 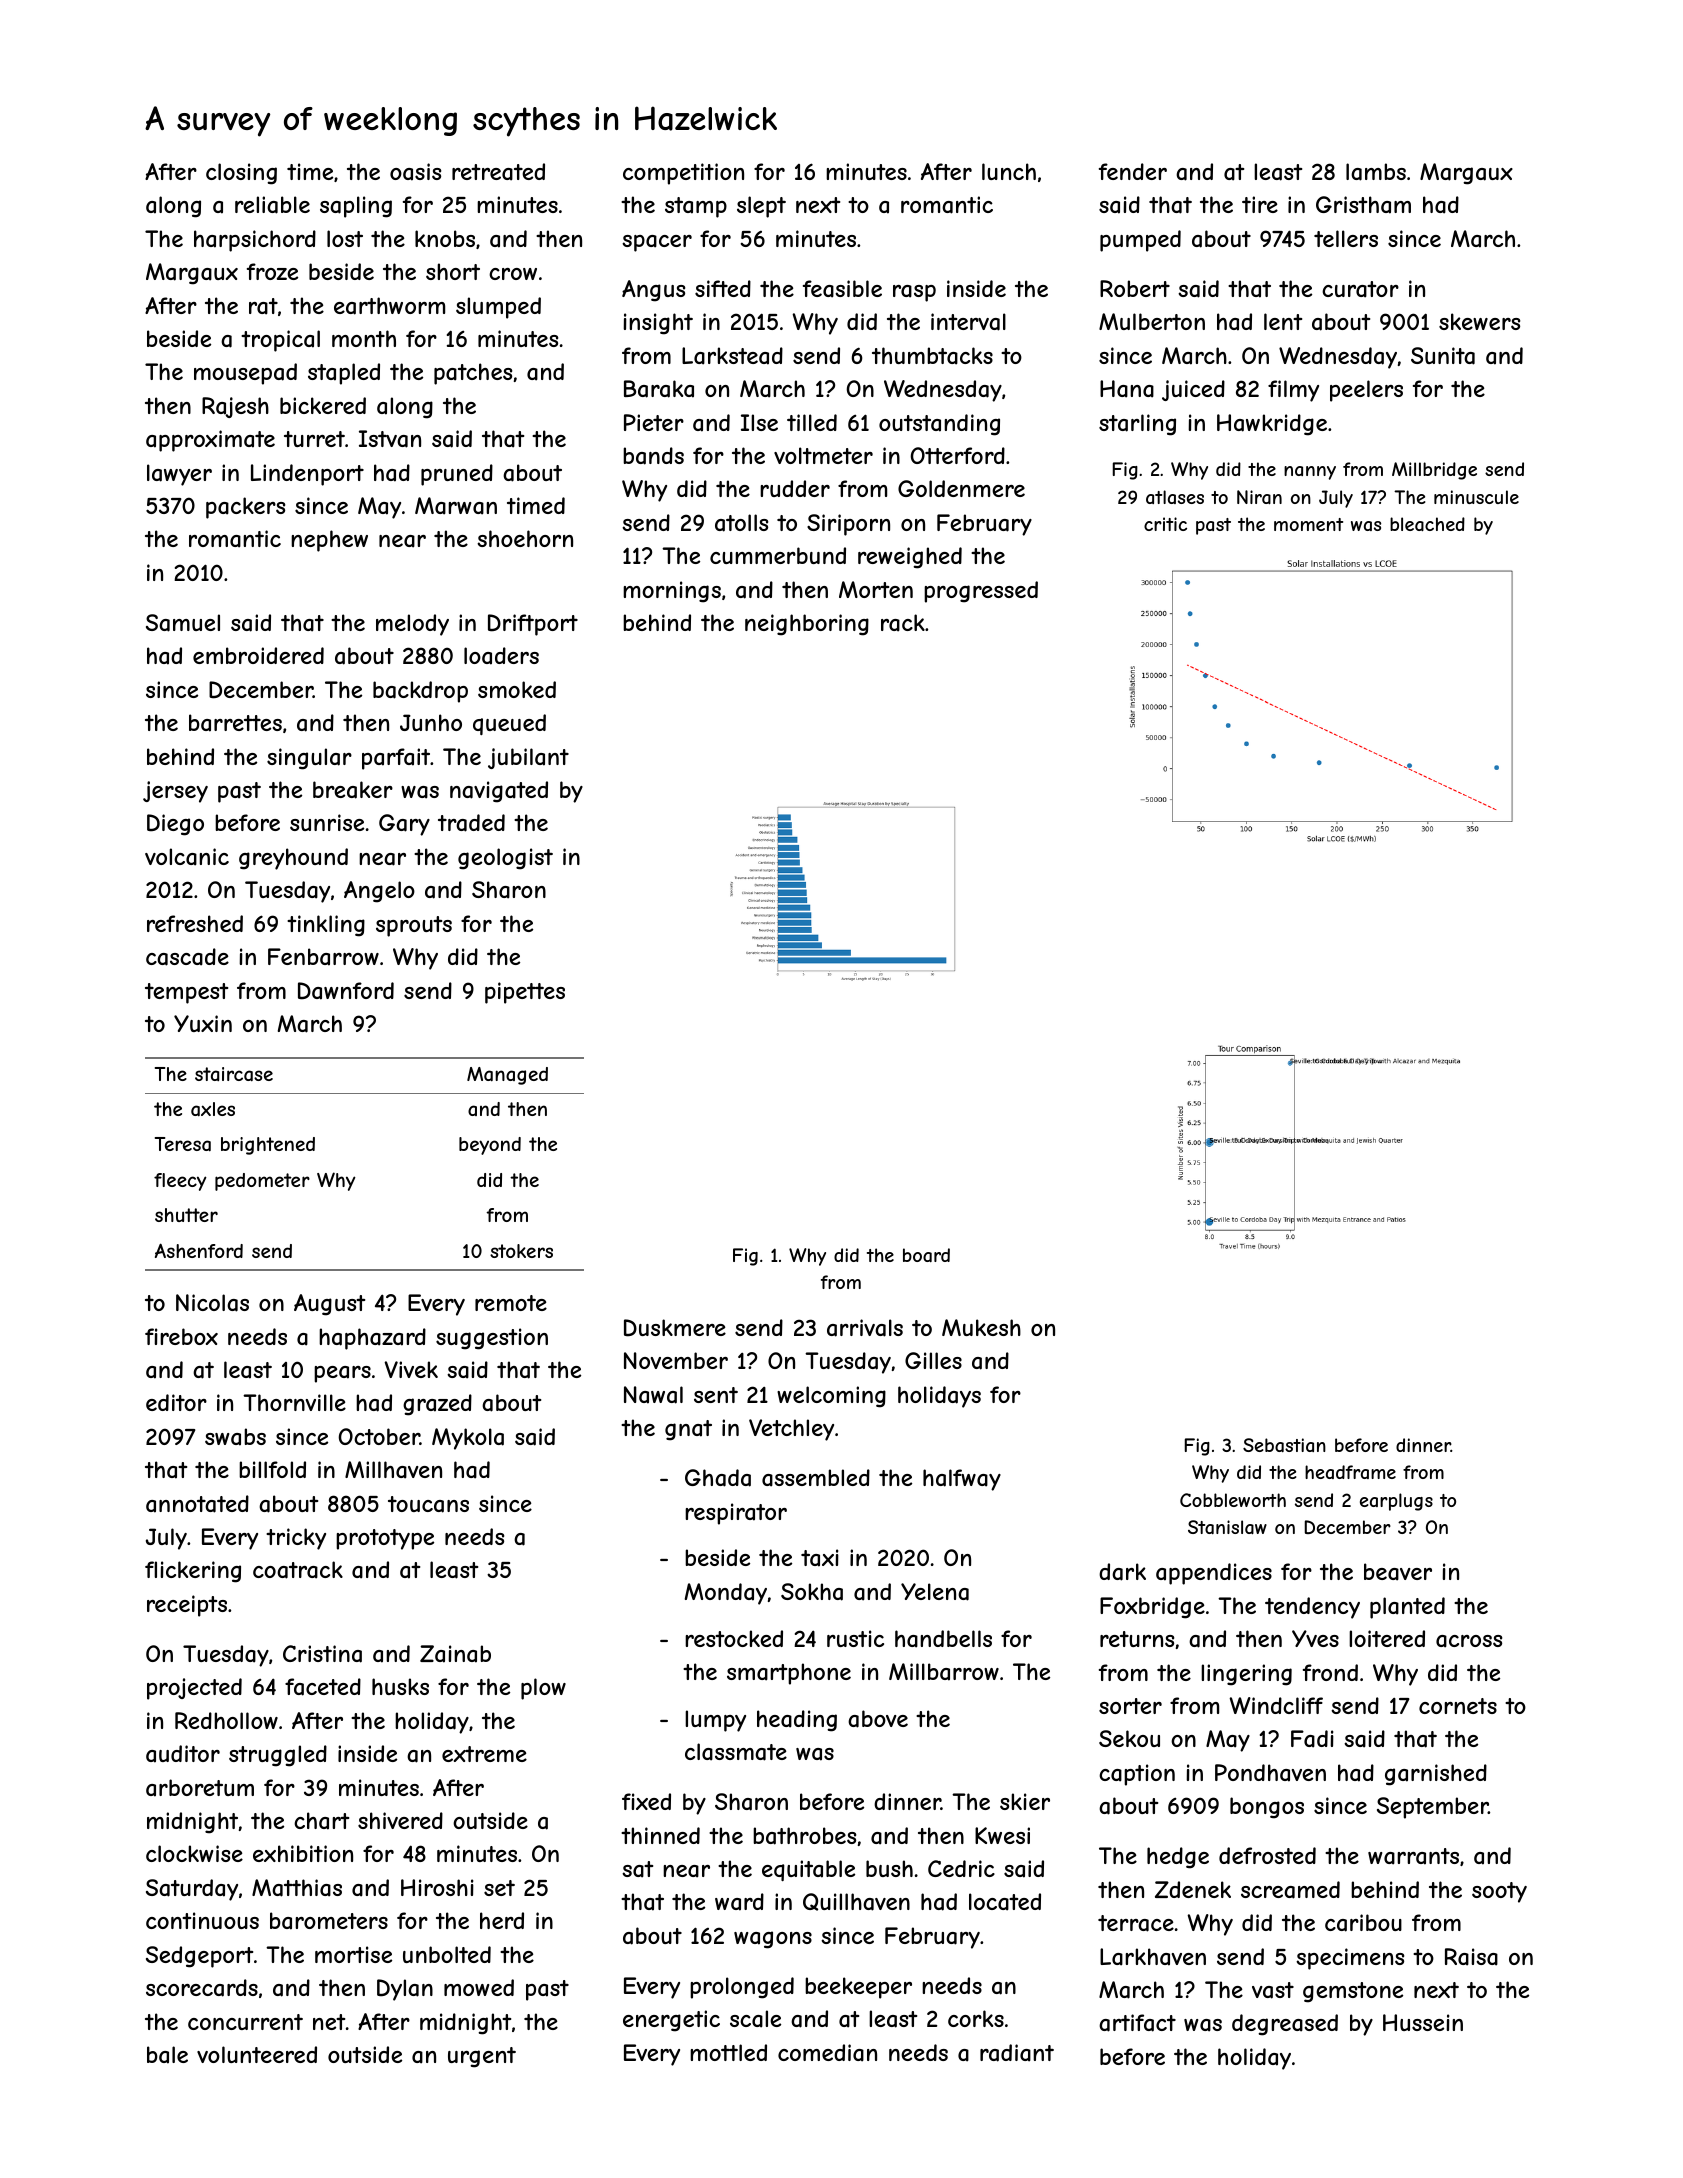 I want to click on taxi, so click(x=820, y=1558).
